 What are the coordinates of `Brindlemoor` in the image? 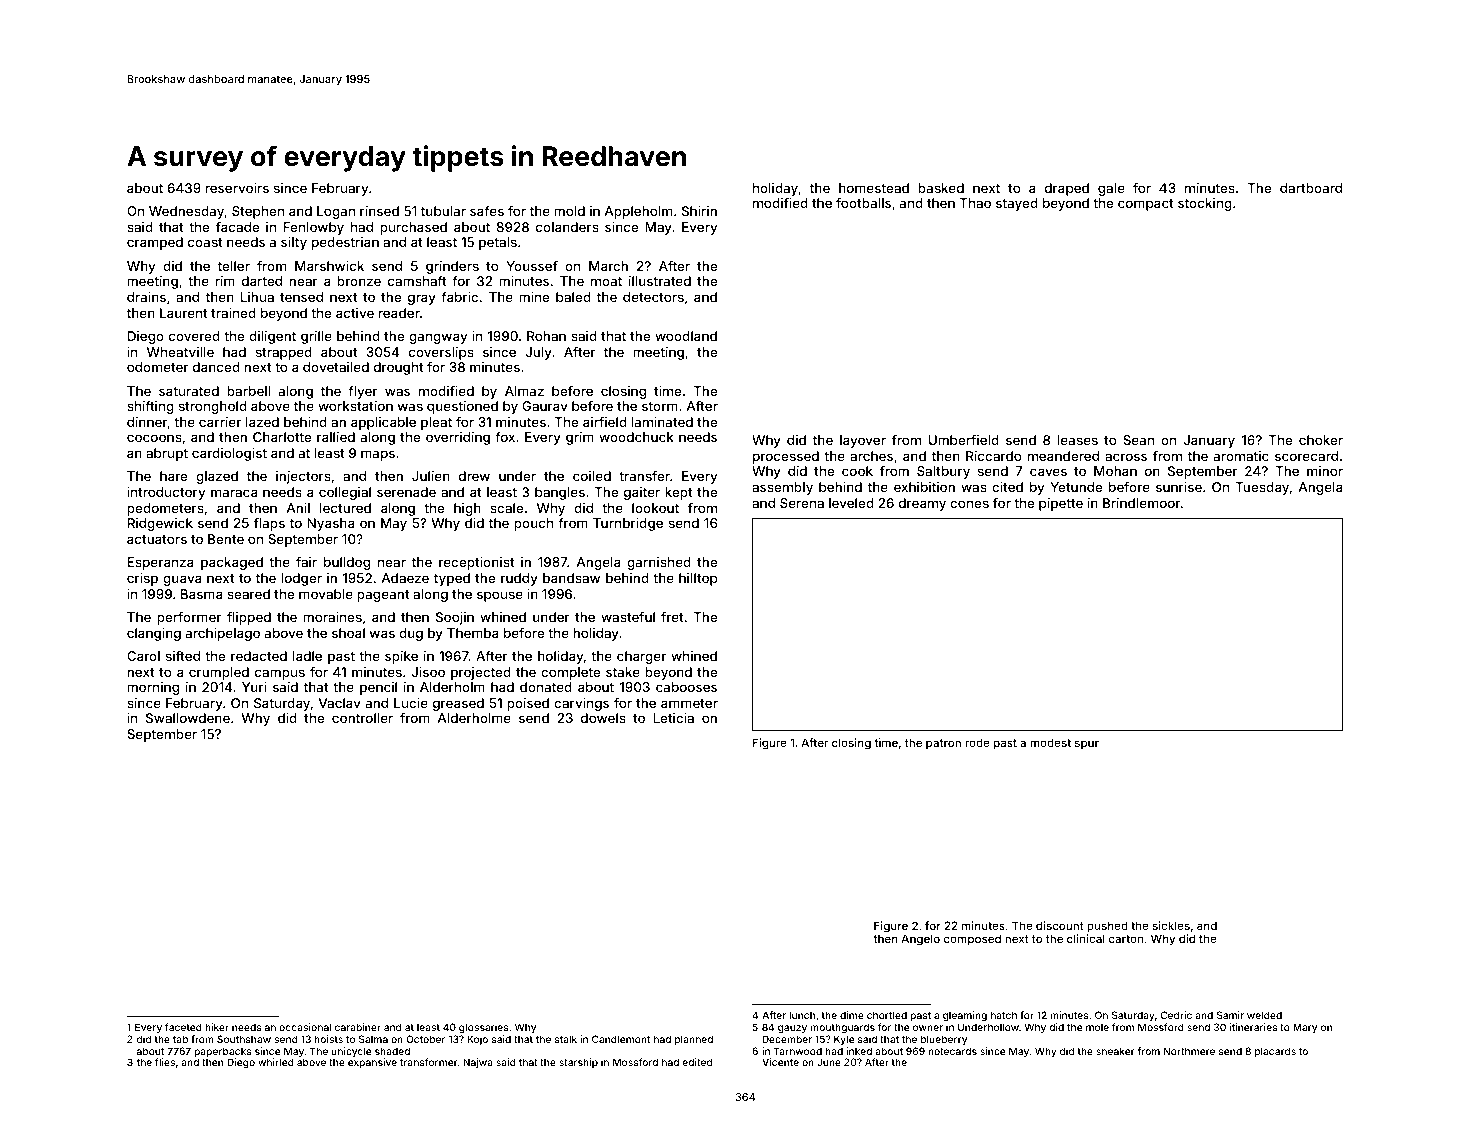 It's located at (1142, 503).
